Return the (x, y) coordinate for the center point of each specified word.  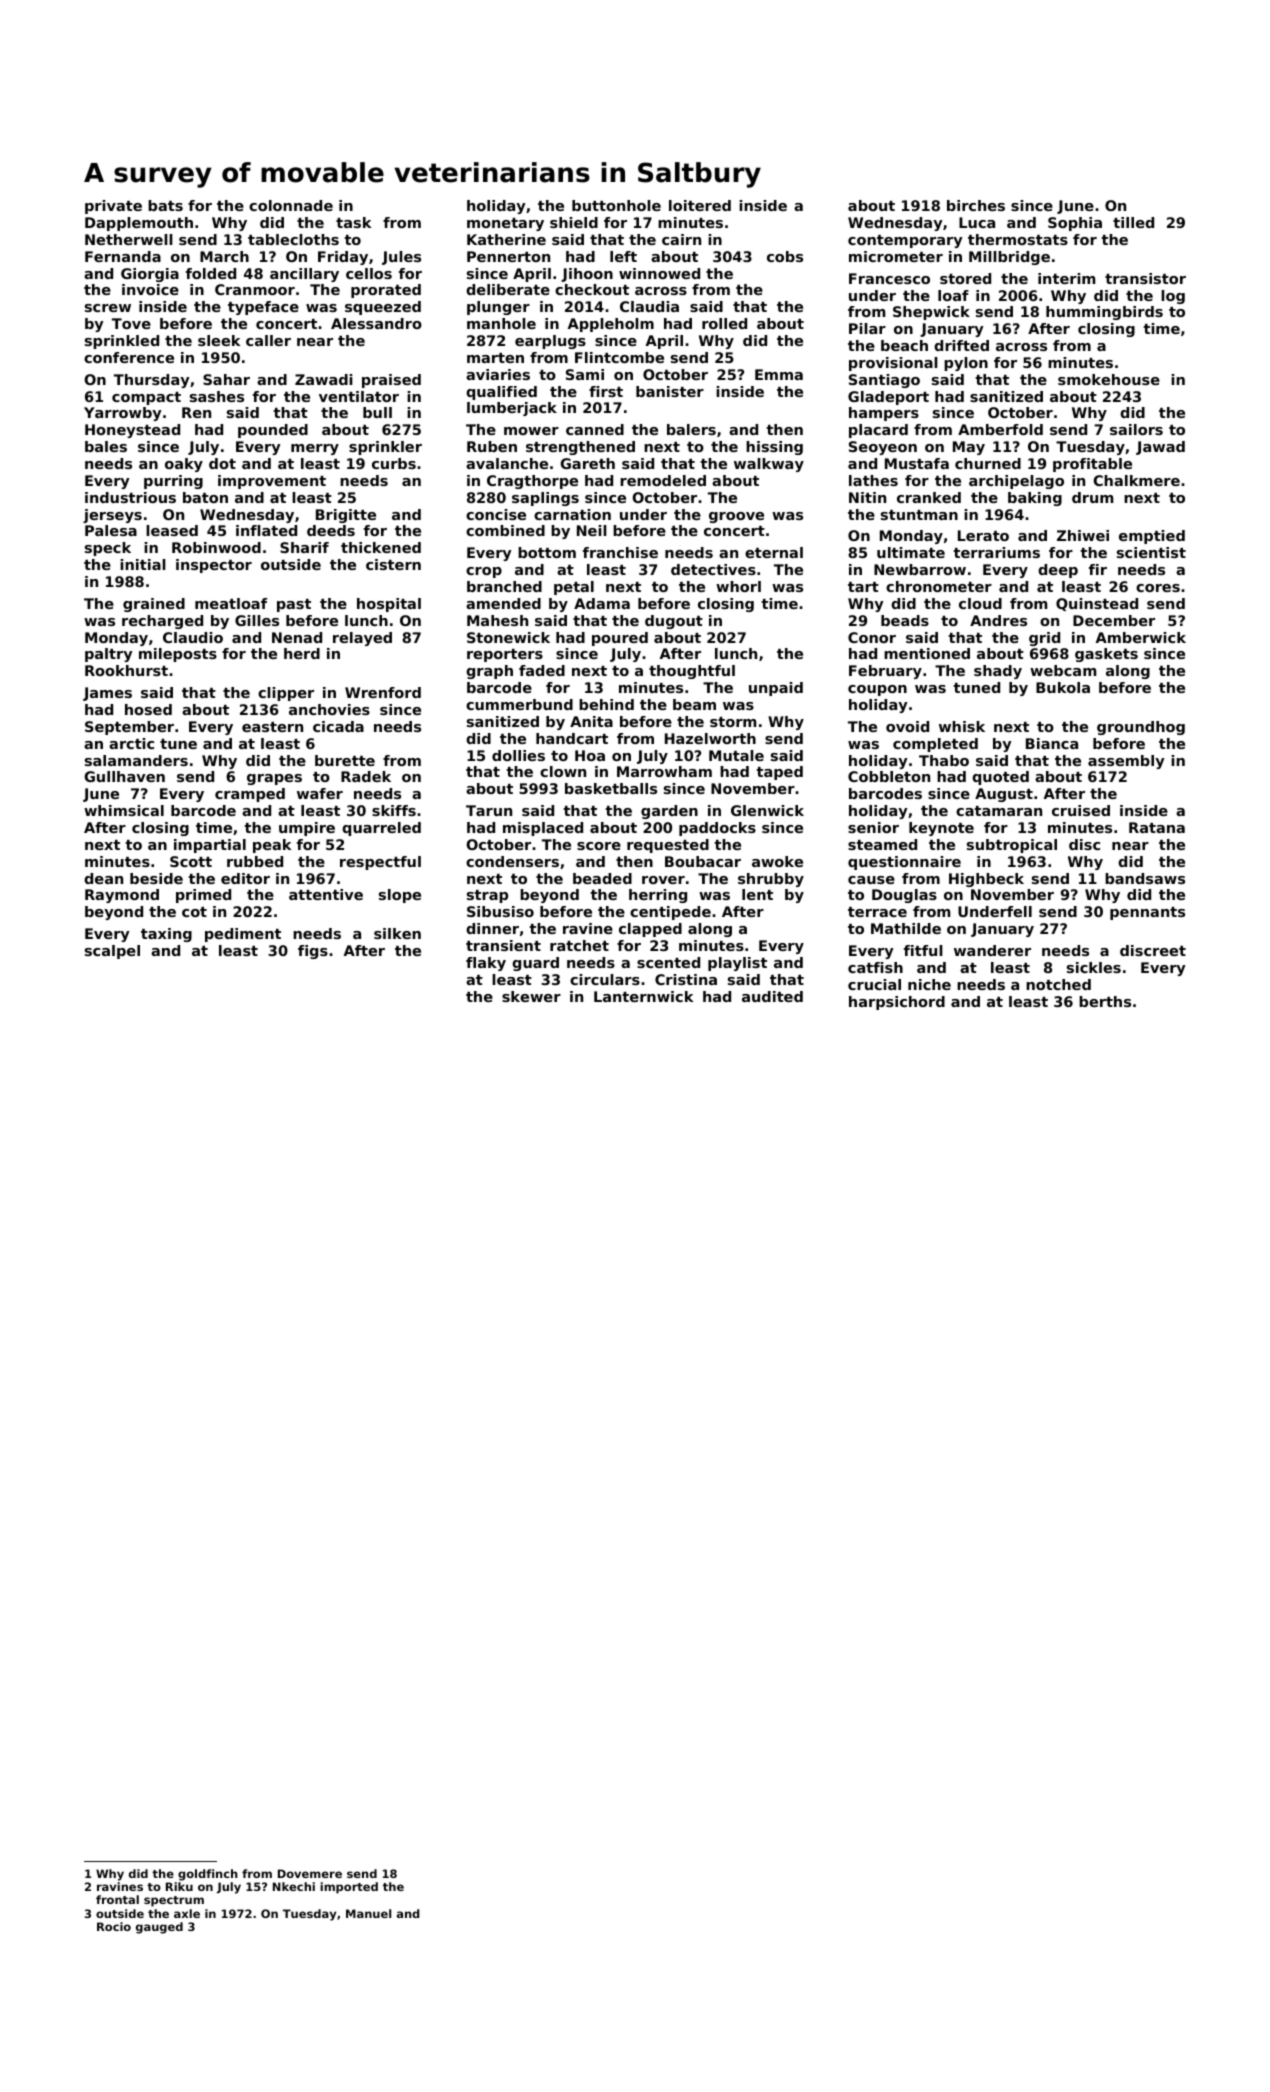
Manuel (368, 1913)
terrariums (996, 552)
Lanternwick (643, 996)
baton (205, 497)
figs (313, 952)
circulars (605, 979)
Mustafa (917, 463)
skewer (531, 996)
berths (1105, 1001)
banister (670, 391)
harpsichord (897, 1003)
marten (495, 358)
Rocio (114, 1926)
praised (391, 381)
